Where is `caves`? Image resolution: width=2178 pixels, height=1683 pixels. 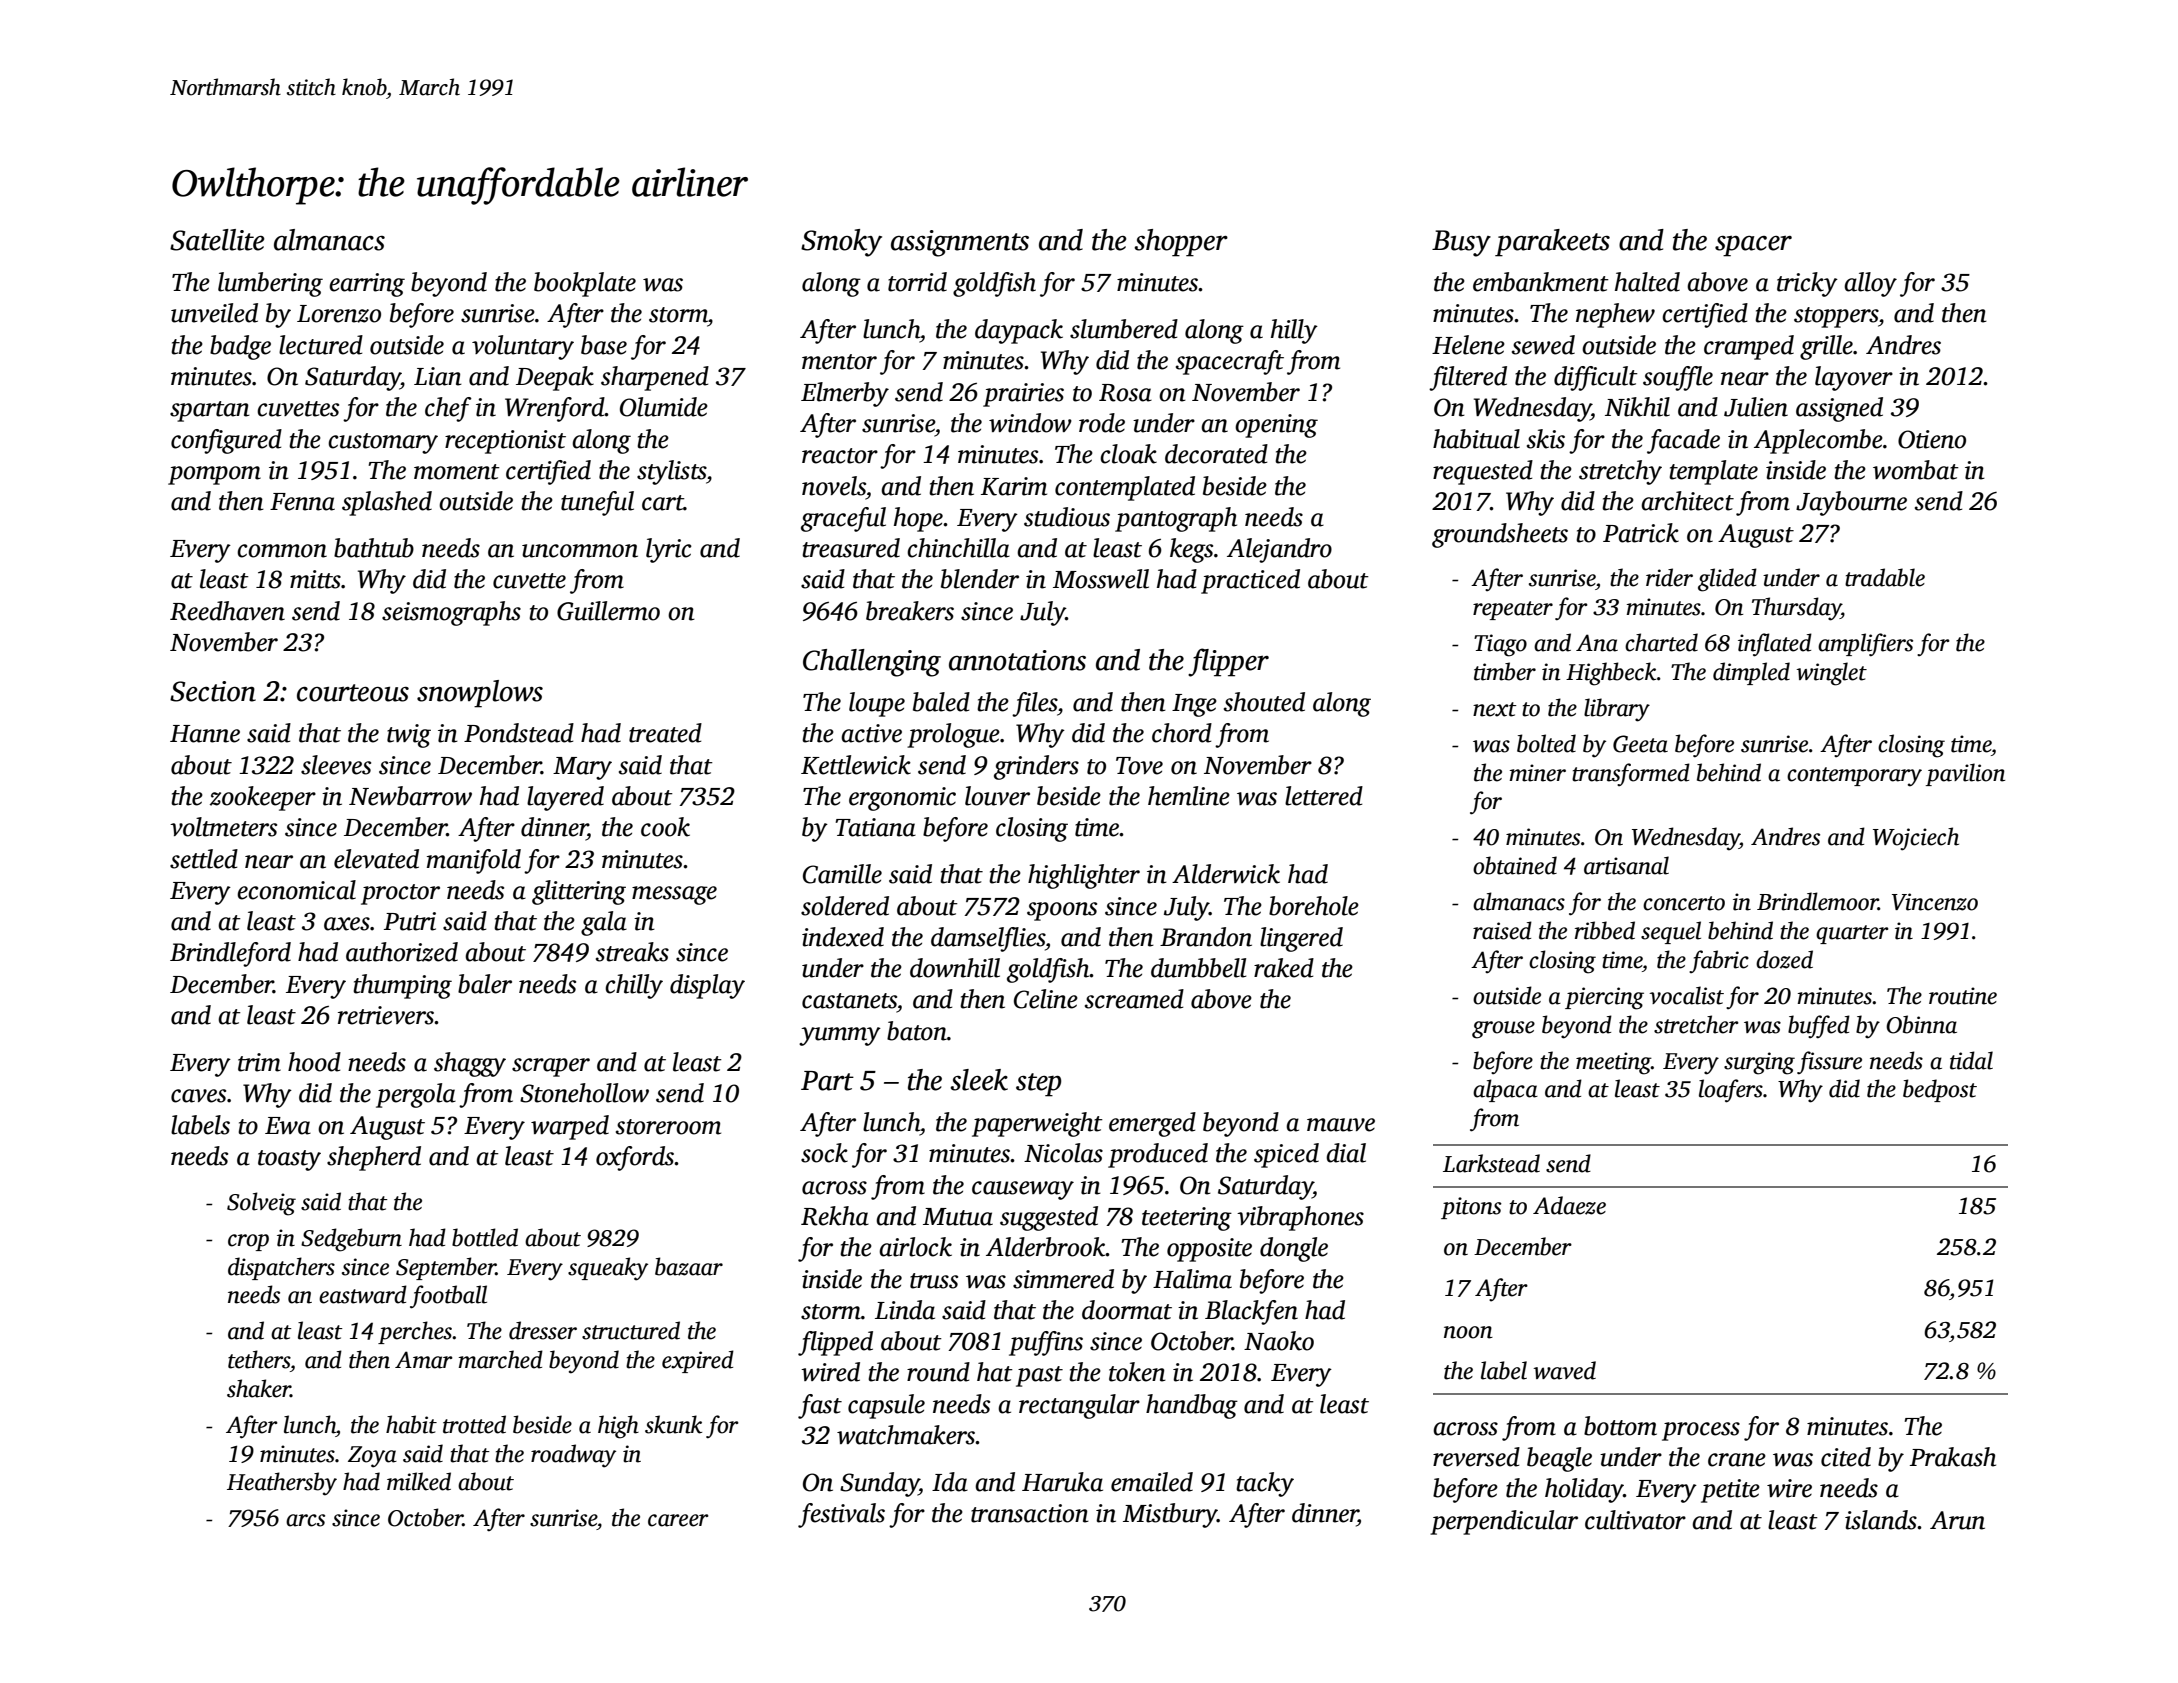
caves is located at coordinates (198, 1096).
